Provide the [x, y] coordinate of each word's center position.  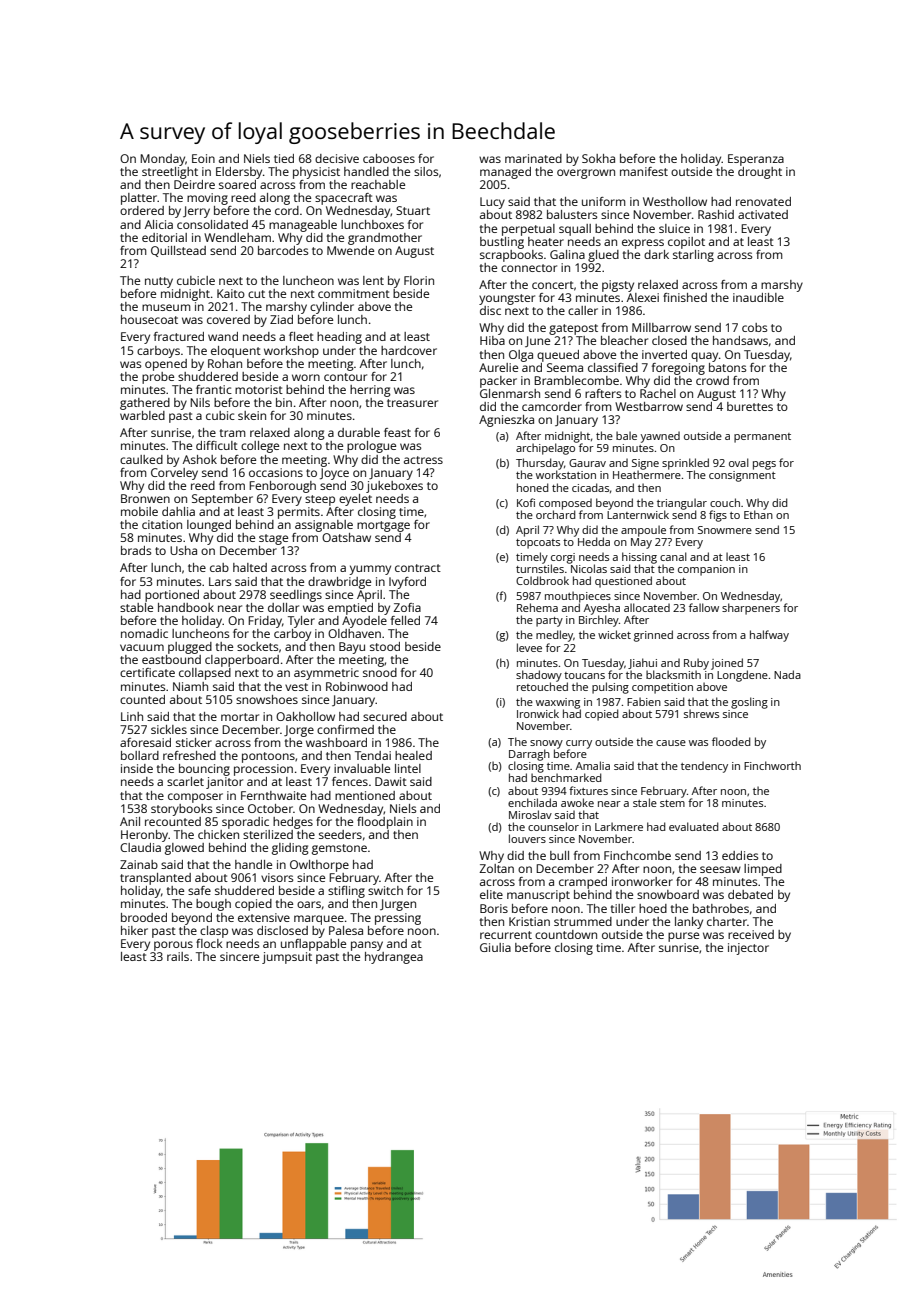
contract [418, 568]
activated [763, 214]
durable [359, 432]
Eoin [203, 158]
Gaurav [587, 463]
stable [136, 607]
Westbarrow [649, 406]
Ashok [200, 459]
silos [426, 171]
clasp [214, 932]
